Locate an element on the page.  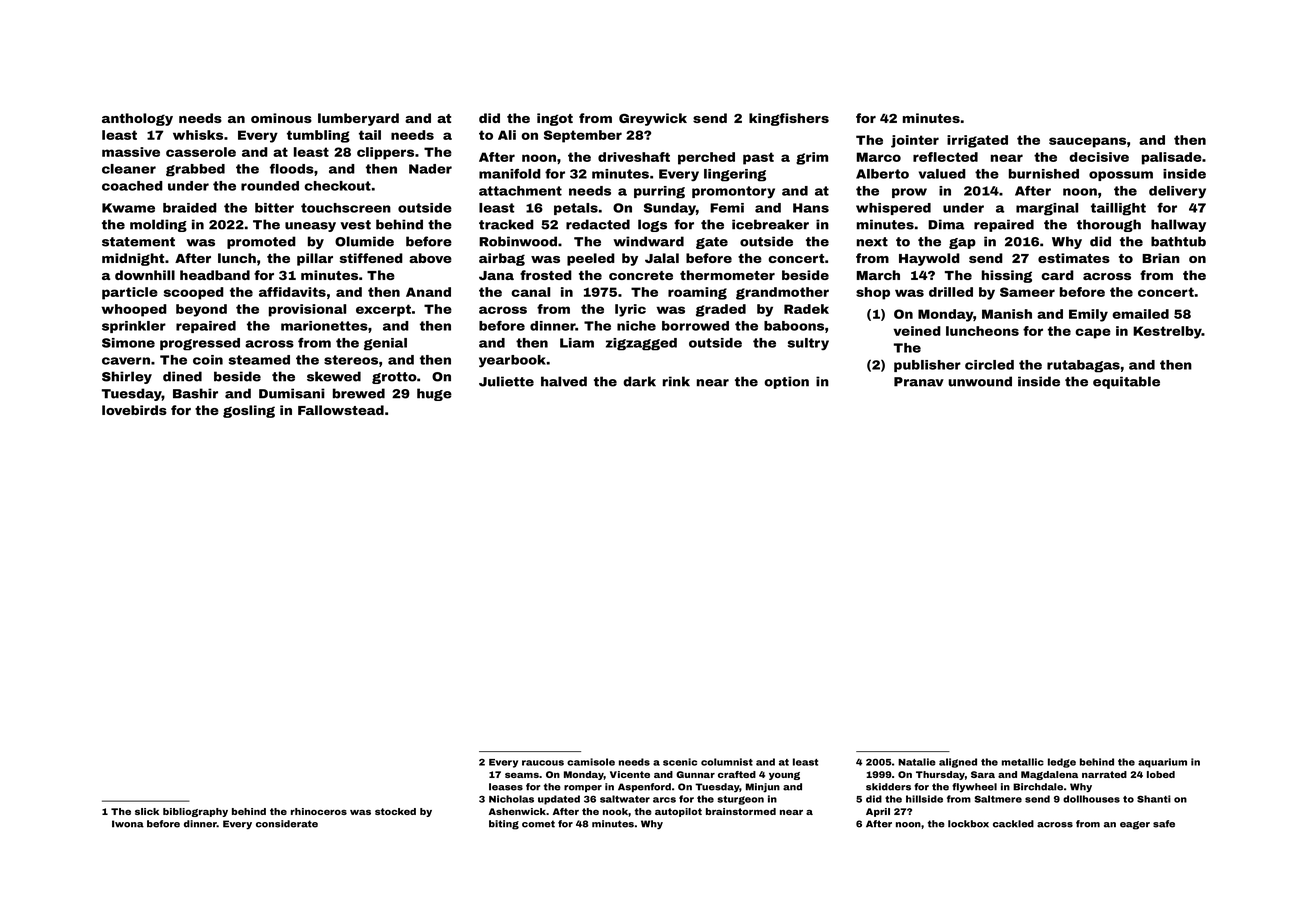
aquarium is located at coordinates (1162, 763).
